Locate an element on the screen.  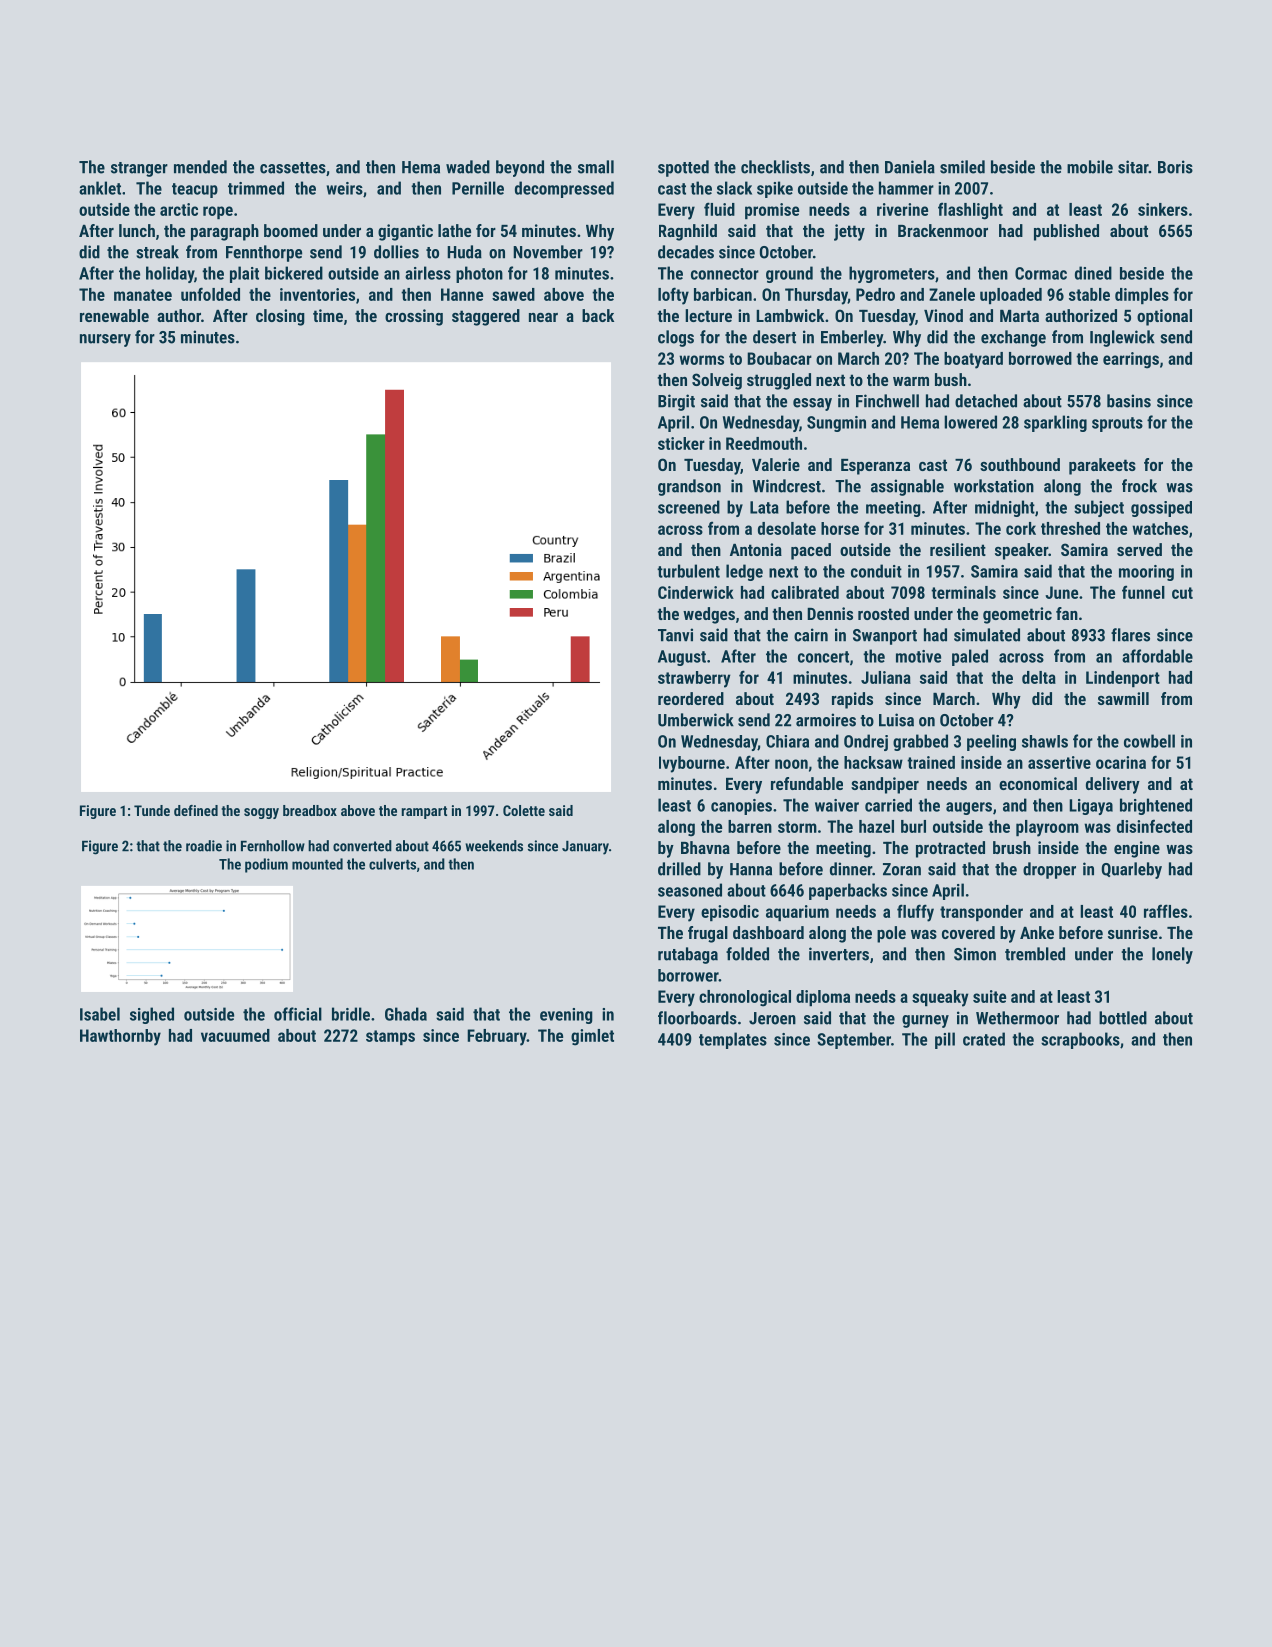
mended is located at coordinates (200, 167).
